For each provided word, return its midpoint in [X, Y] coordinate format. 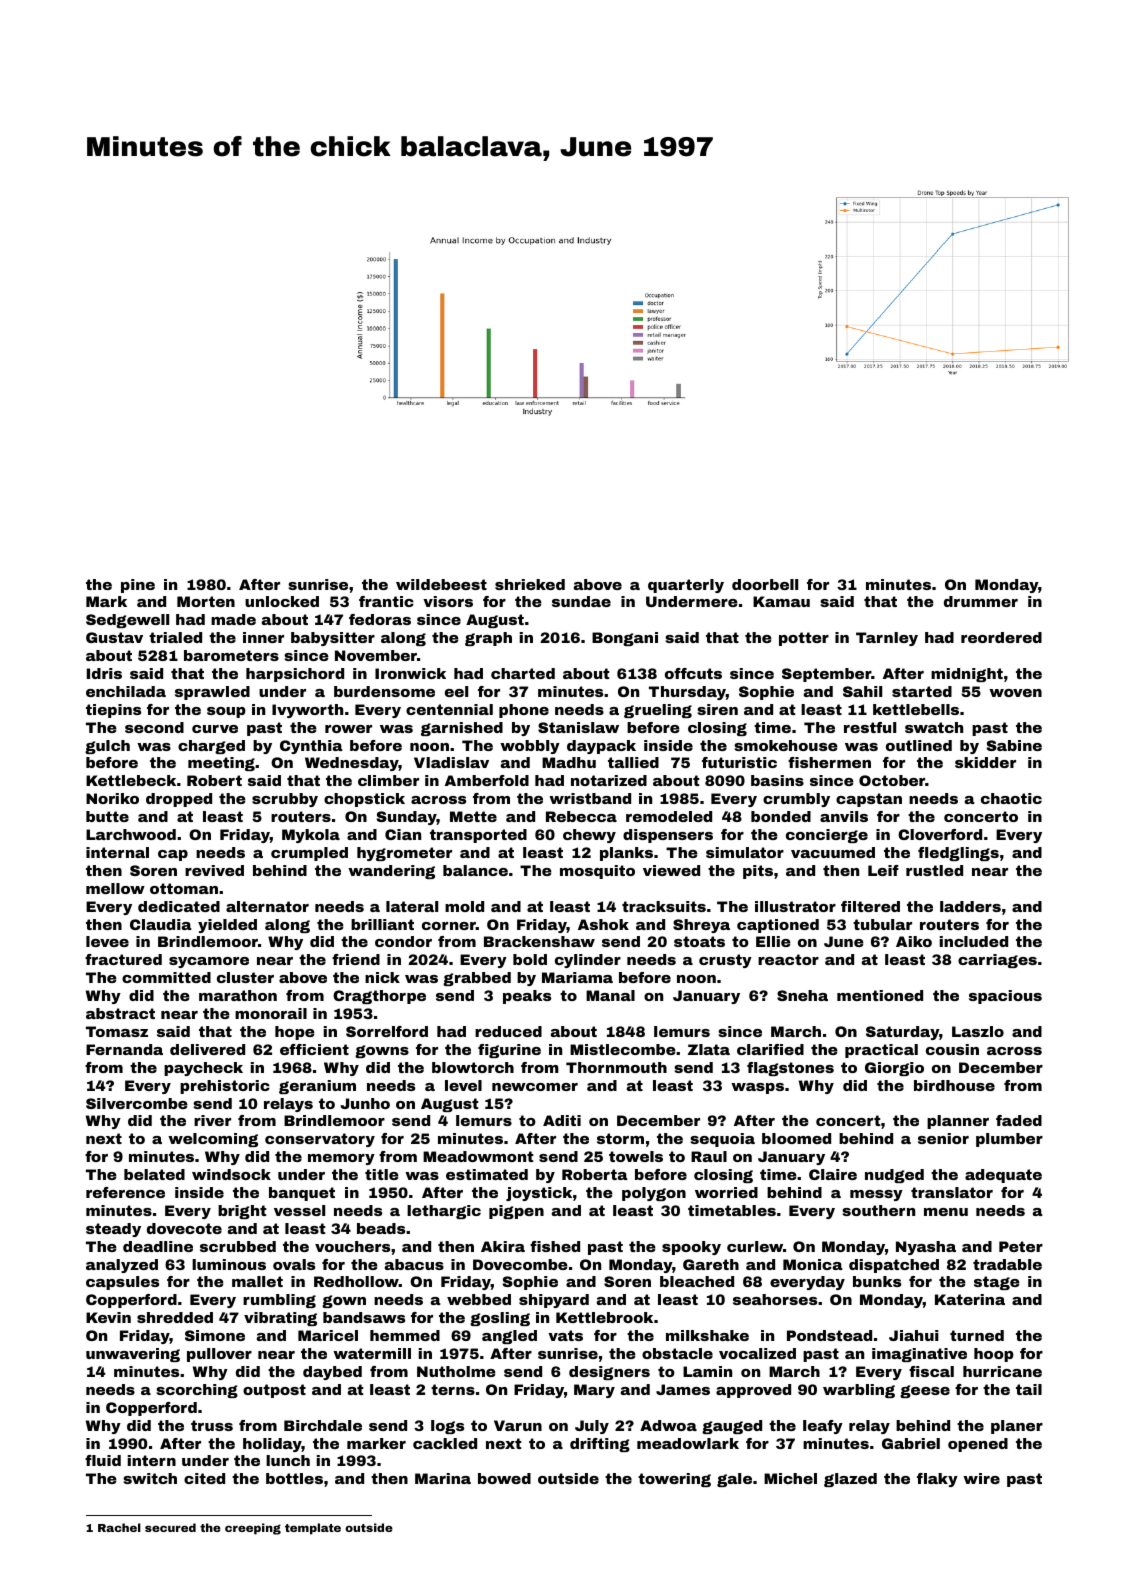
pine [138, 586]
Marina [443, 1478]
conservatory [320, 1140]
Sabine [1014, 745]
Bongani [625, 639]
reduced [508, 1031]
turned [977, 1335]
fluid [103, 1460]
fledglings [958, 854]
